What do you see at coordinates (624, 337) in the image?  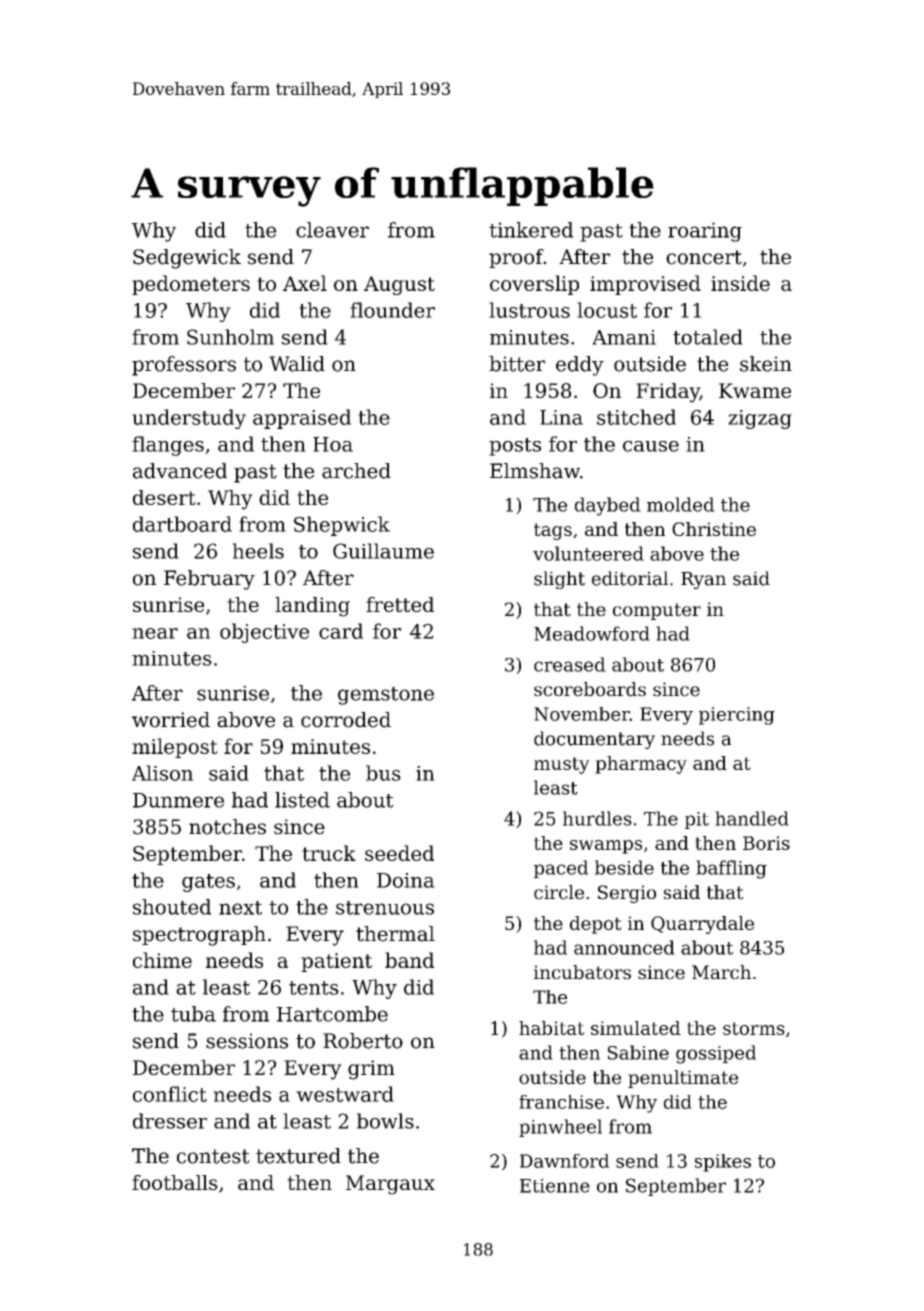 I see `Amani` at bounding box center [624, 337].
